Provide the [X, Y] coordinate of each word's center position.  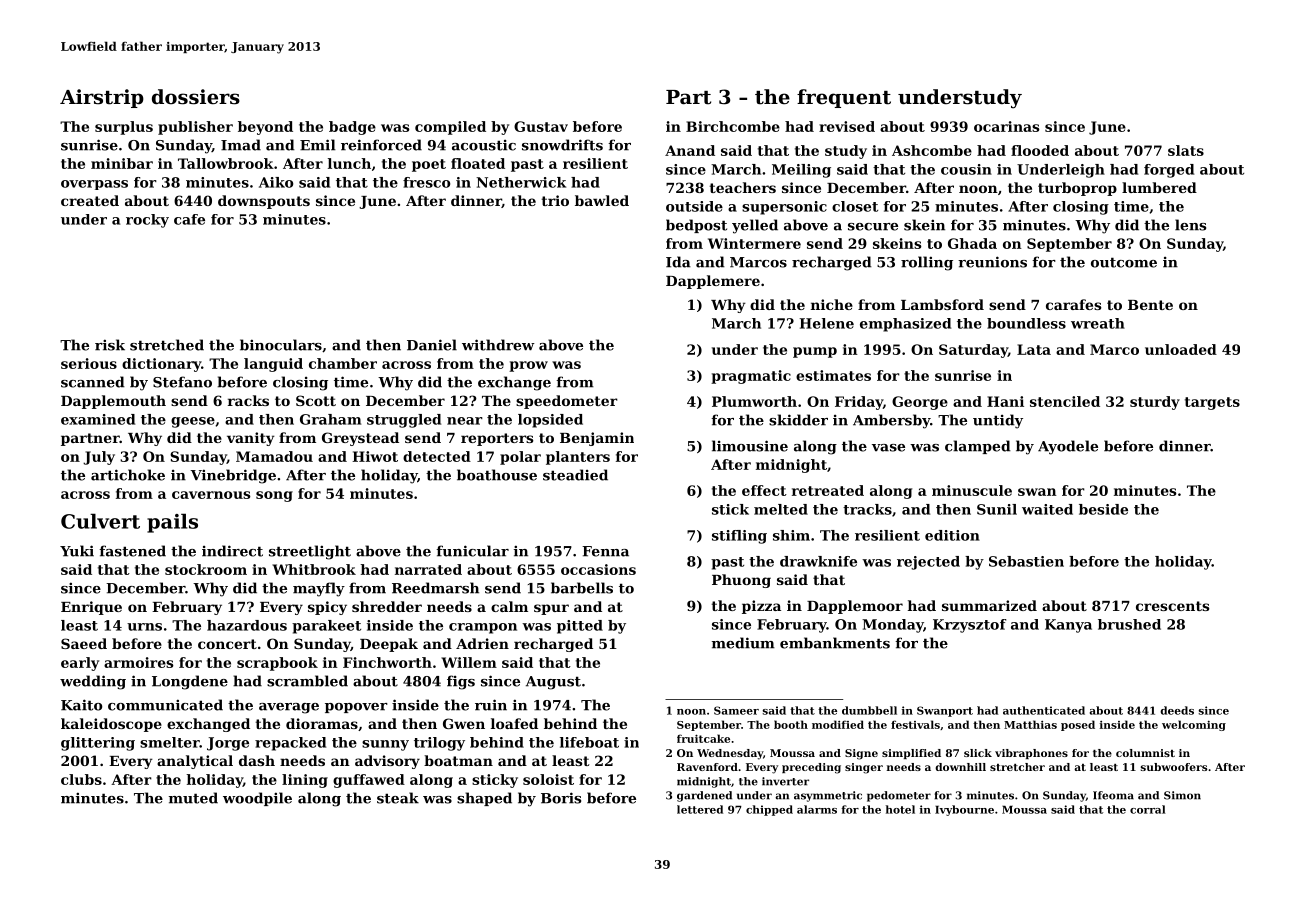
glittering [98, 744]
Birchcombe [733, 126]
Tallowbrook [226, 163]
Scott [316, 400]
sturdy [1155, 403]
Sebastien [1026, 561]
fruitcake [703, 738]
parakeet [326, 627]
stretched [167, 345]
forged [1169, 171]
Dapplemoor [855, 607]
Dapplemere [713, 282]
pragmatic [751, 377]
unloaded [1181, 349]
